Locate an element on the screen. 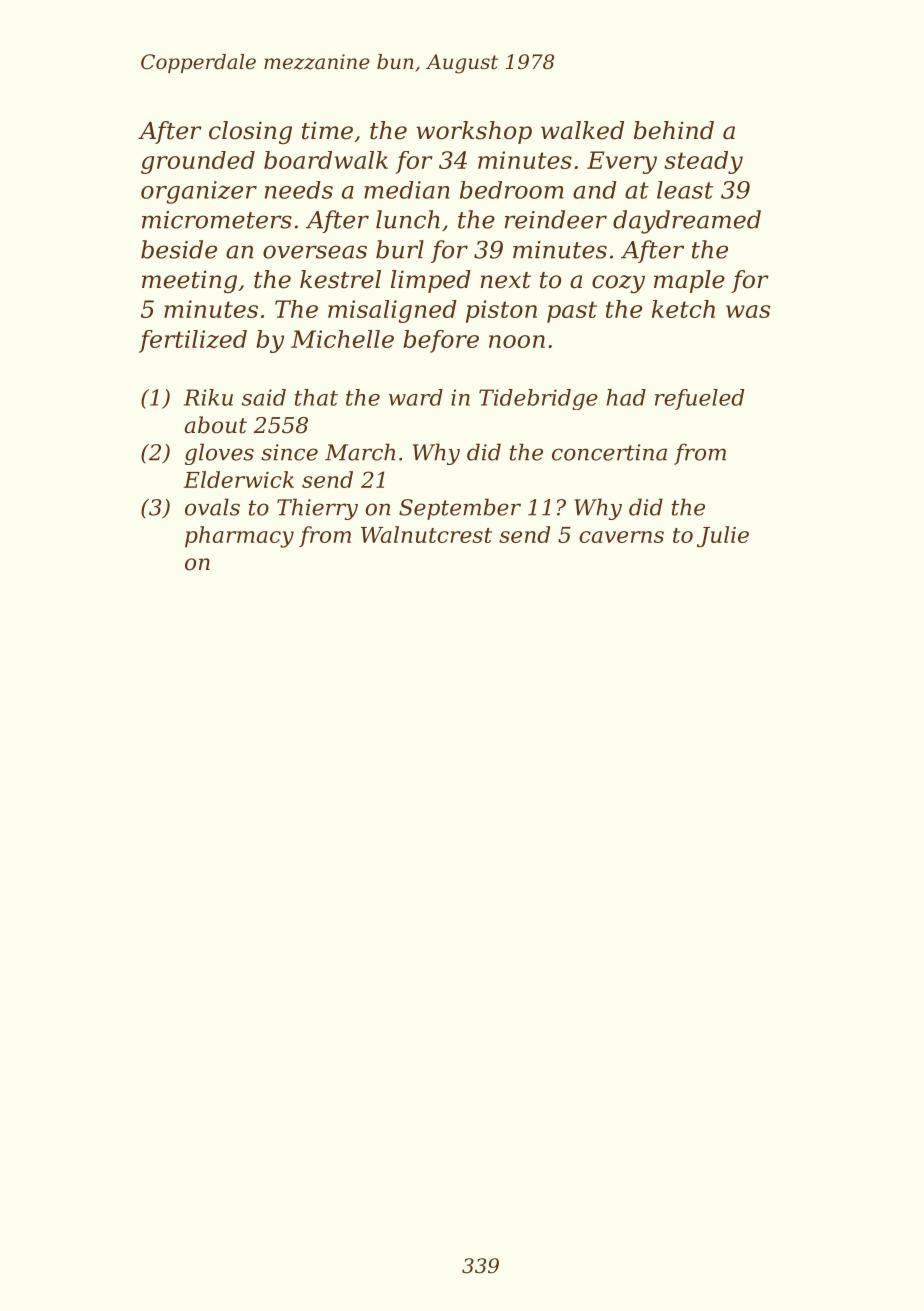  maple is located at coordinates (689, 281).
